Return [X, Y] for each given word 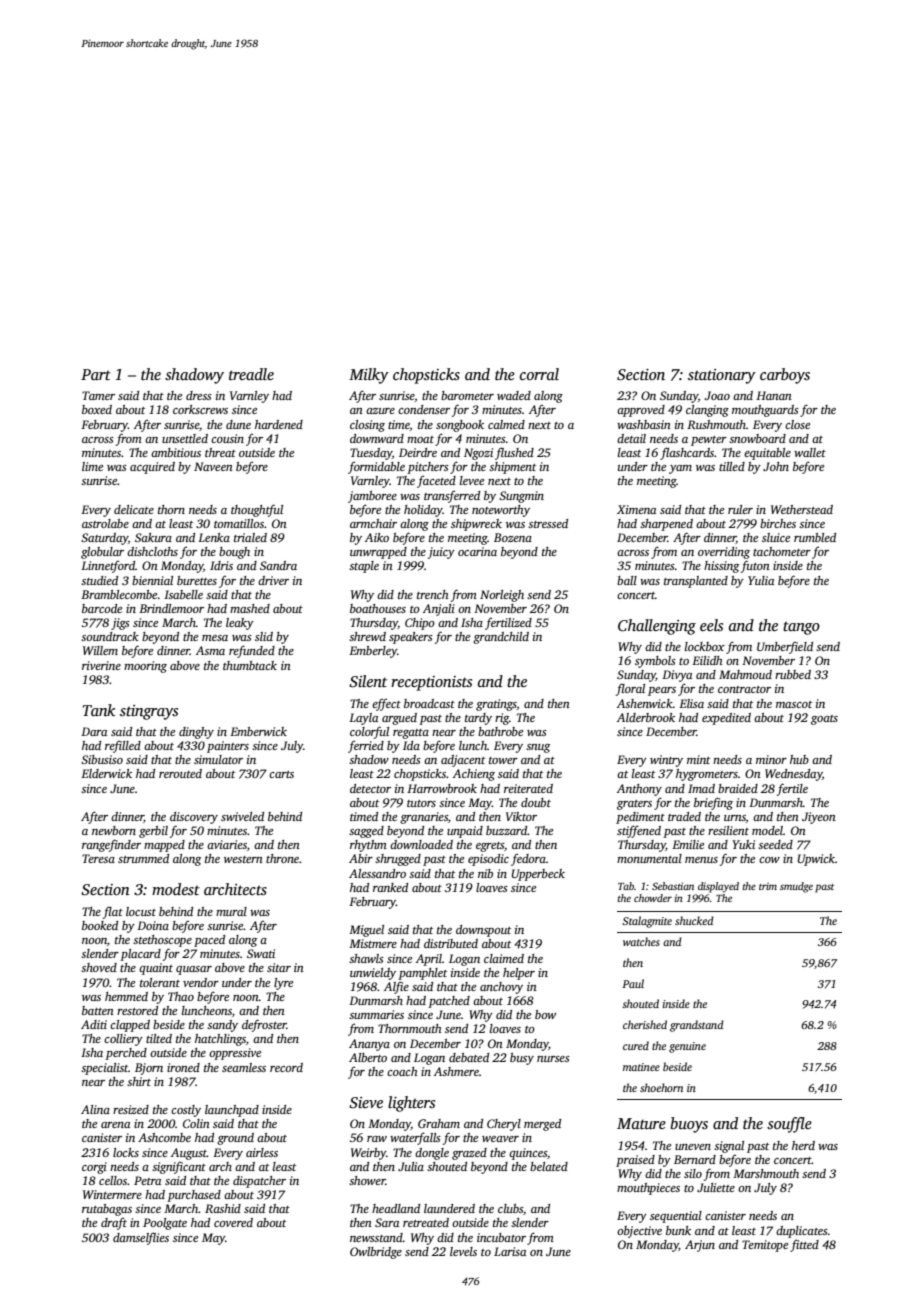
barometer [467, 395]
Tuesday [371, 454]
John [776, 466]
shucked [694, 920]
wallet [810, 452]
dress [199, 395]
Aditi [94, 1024]
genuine [687, 1047]
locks [126, 1152]
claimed [504, 958]
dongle [432, 1154]
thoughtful [257, 510]
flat [113, 912]
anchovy [501, 988]
